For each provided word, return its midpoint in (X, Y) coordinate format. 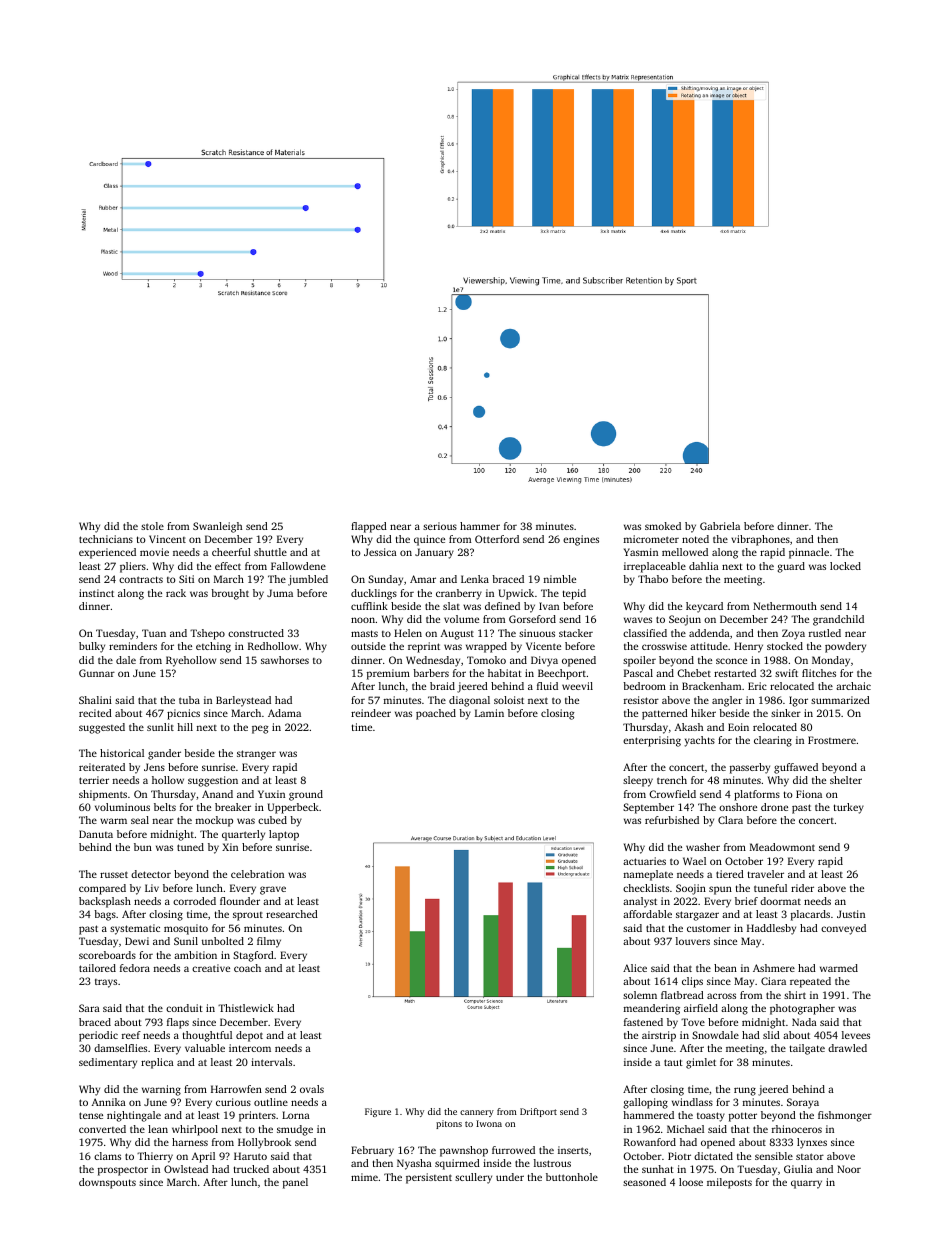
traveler (766, 874)
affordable (647, 914)
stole (152, 526)
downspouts (107, 1183)
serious (440, 526)
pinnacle (809, 553)
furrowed (513, 1150)
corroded (194, 901)
